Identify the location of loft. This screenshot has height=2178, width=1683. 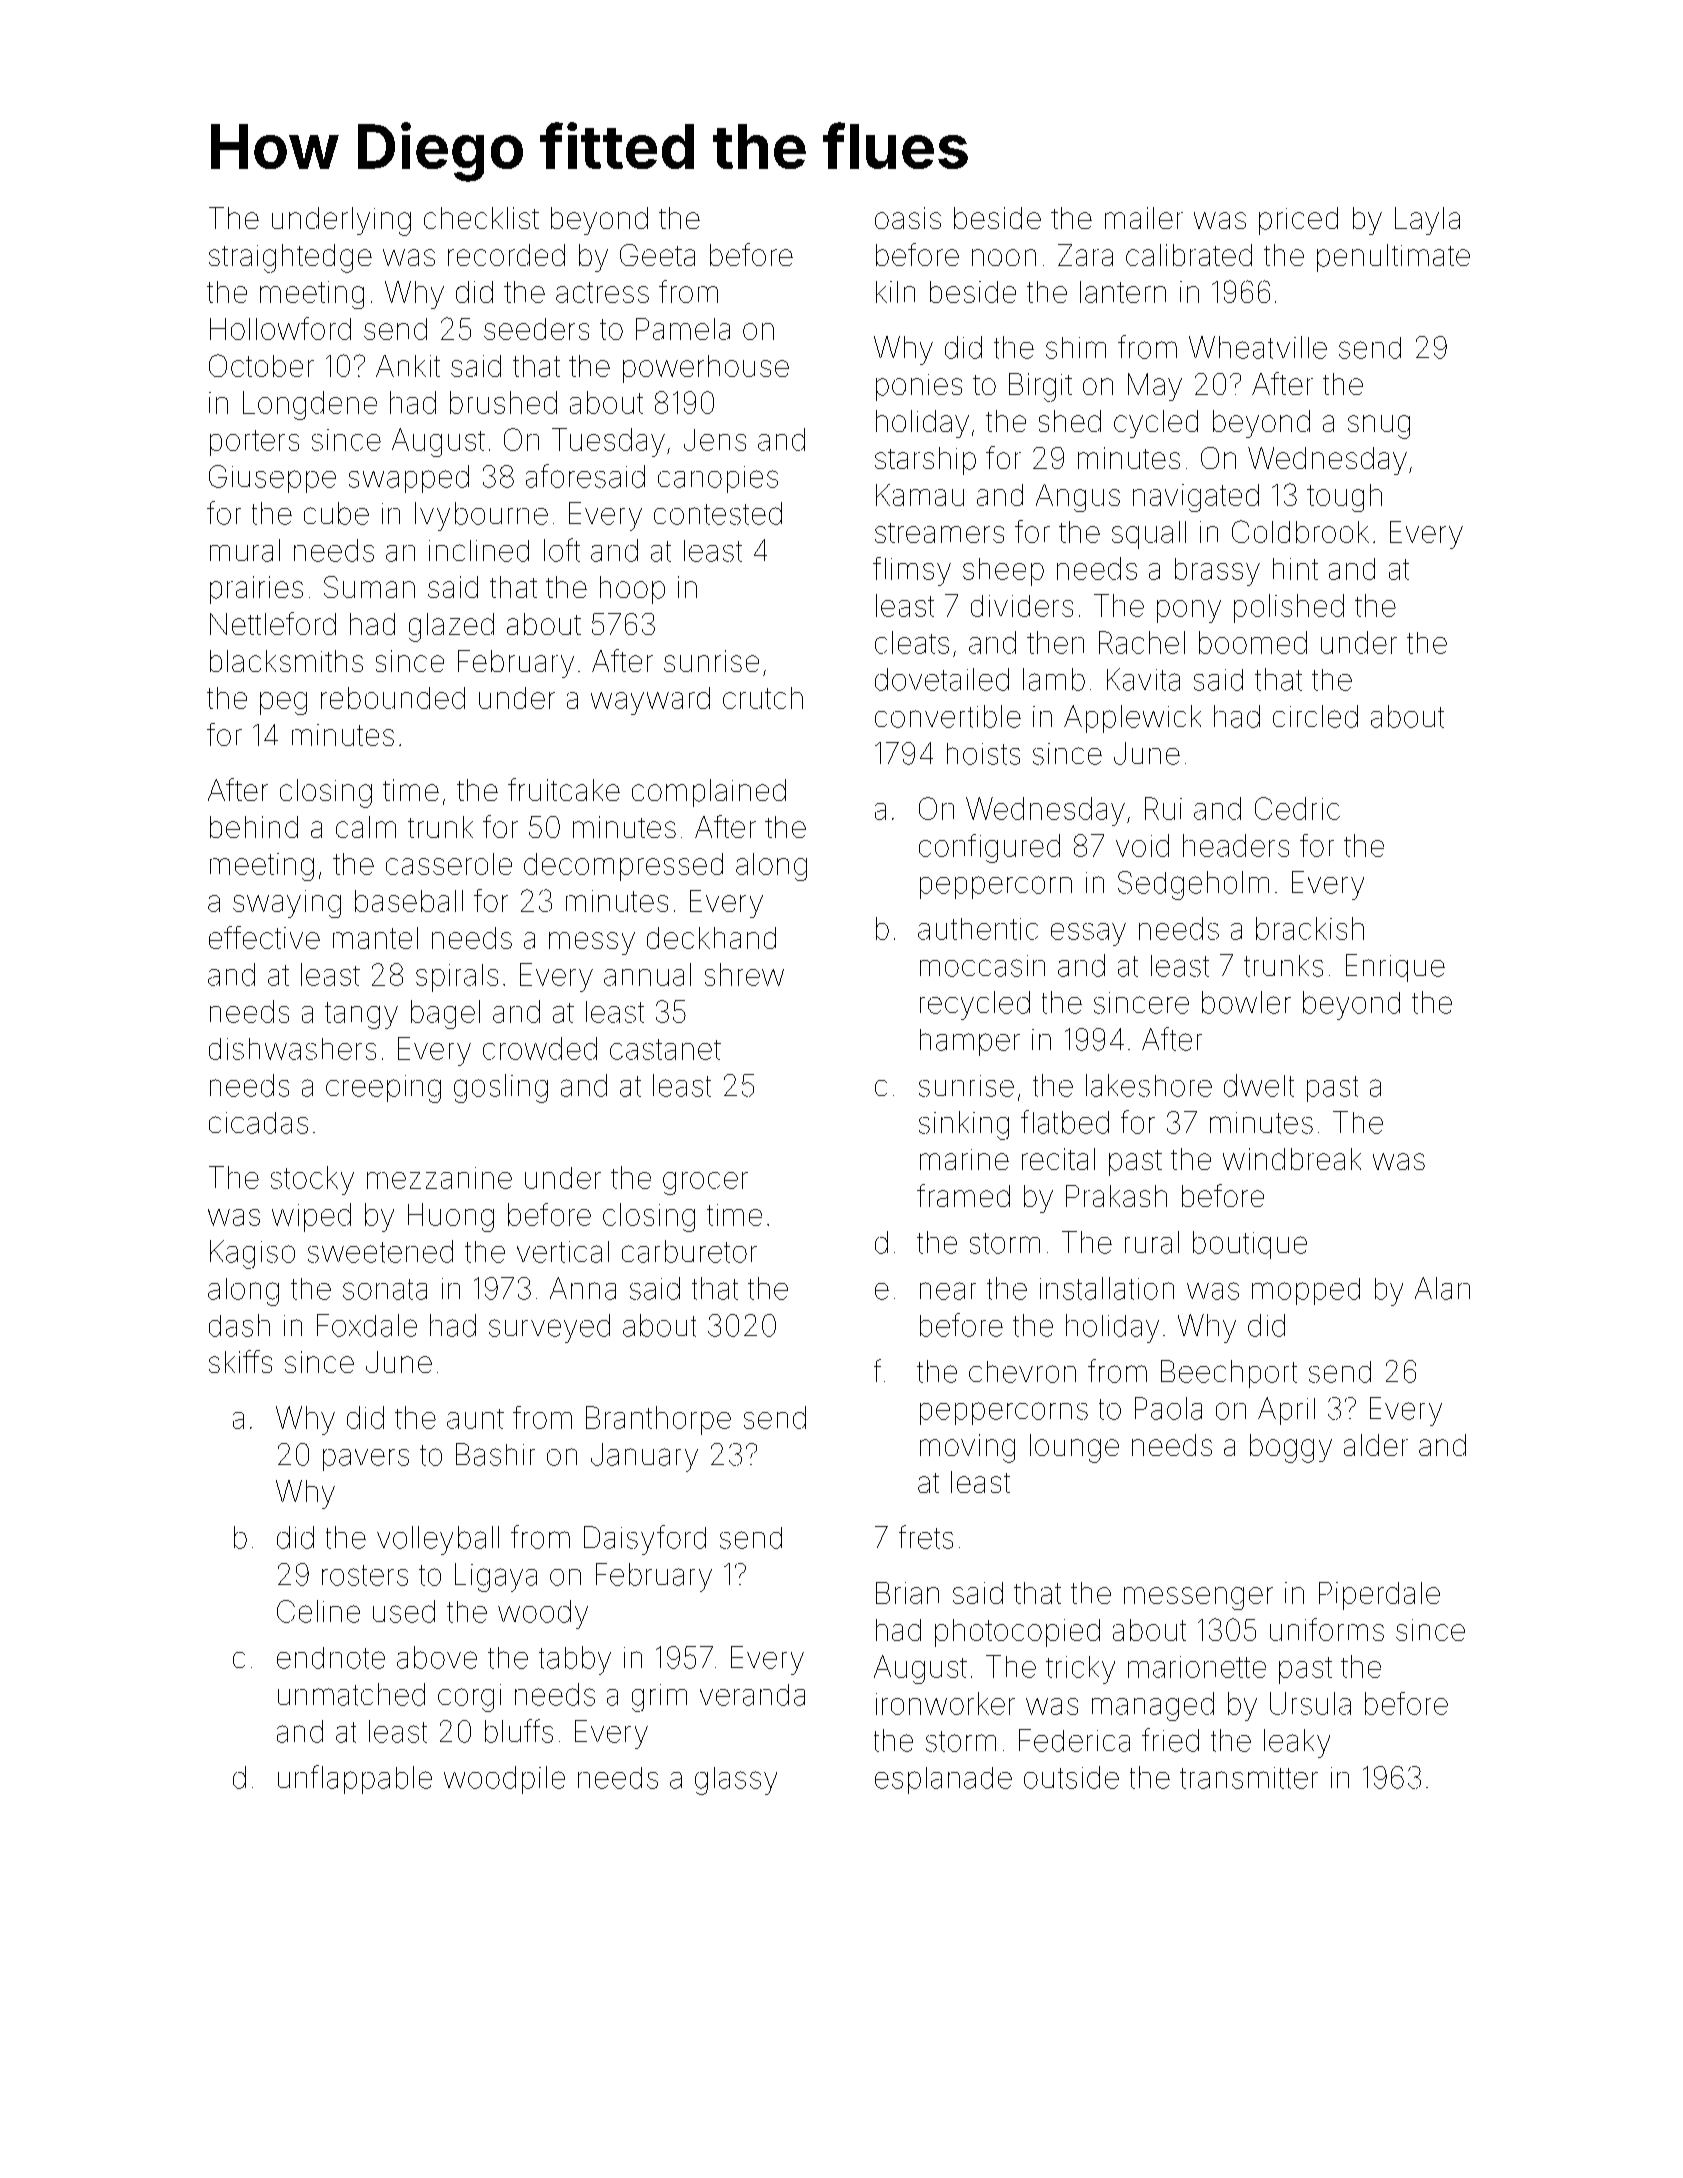
(562, 550).
